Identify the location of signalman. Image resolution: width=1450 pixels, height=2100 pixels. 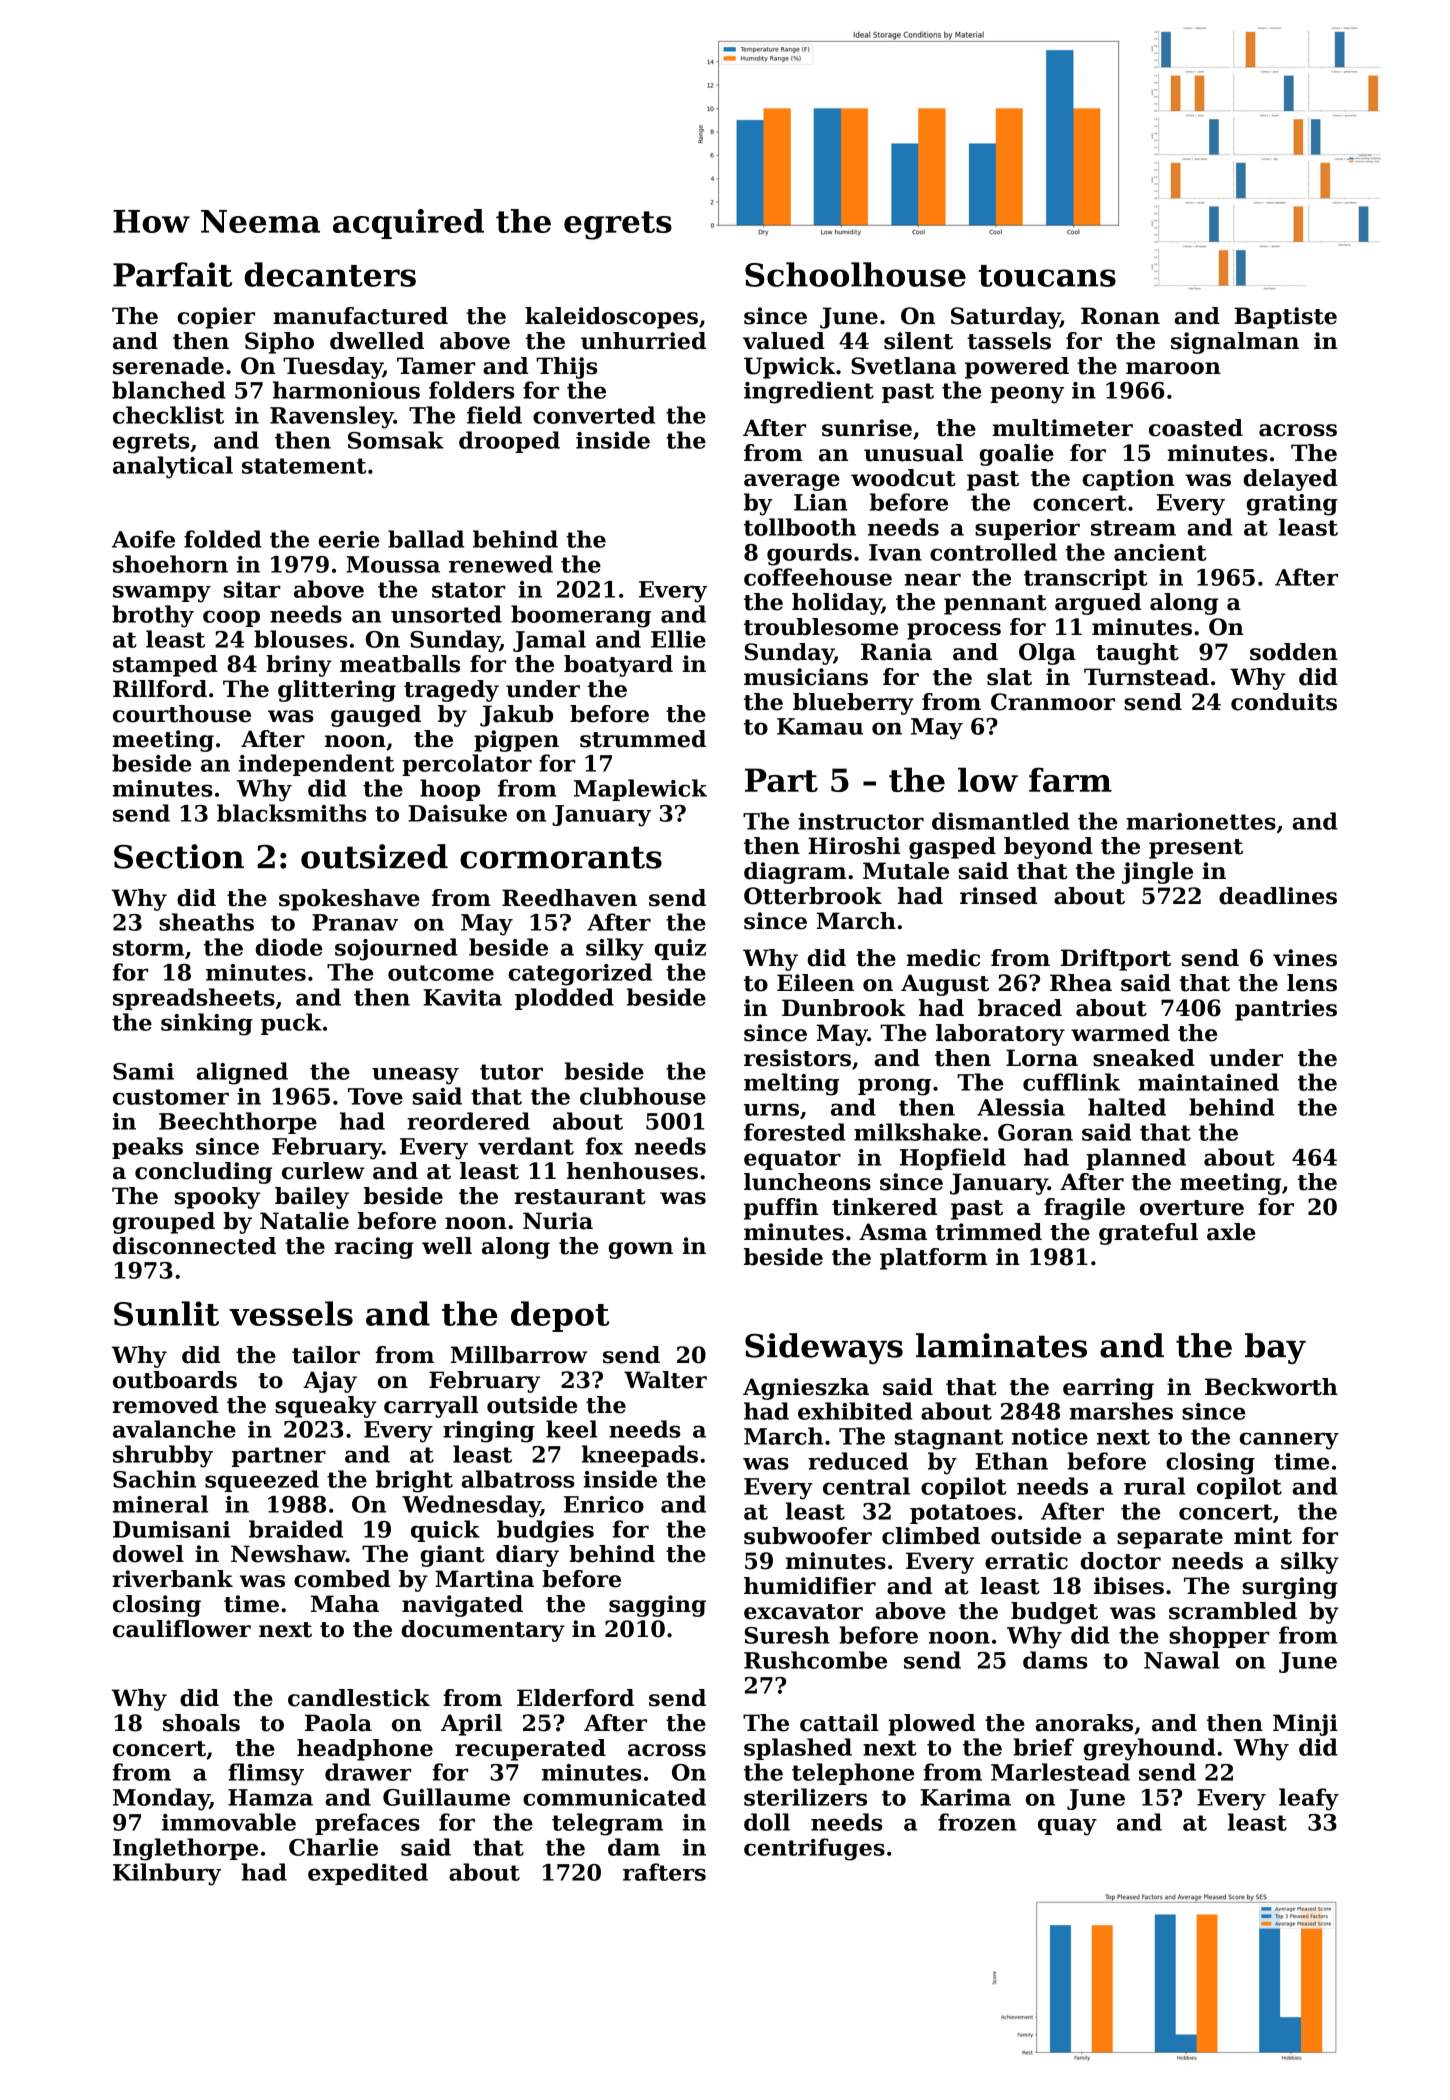
(1235, 343).
